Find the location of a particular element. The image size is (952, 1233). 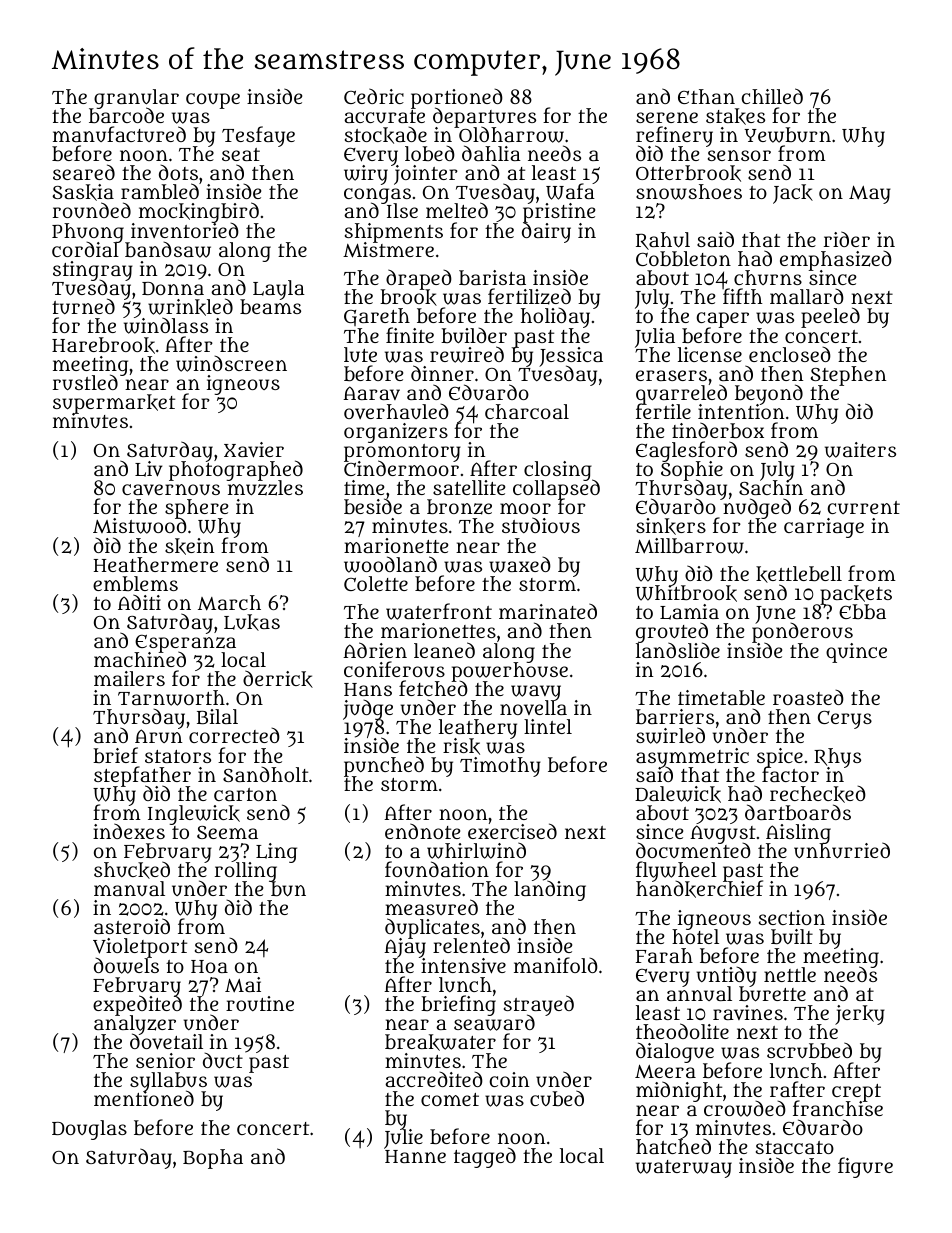

coniferous is located at coordinates (394, 669).
